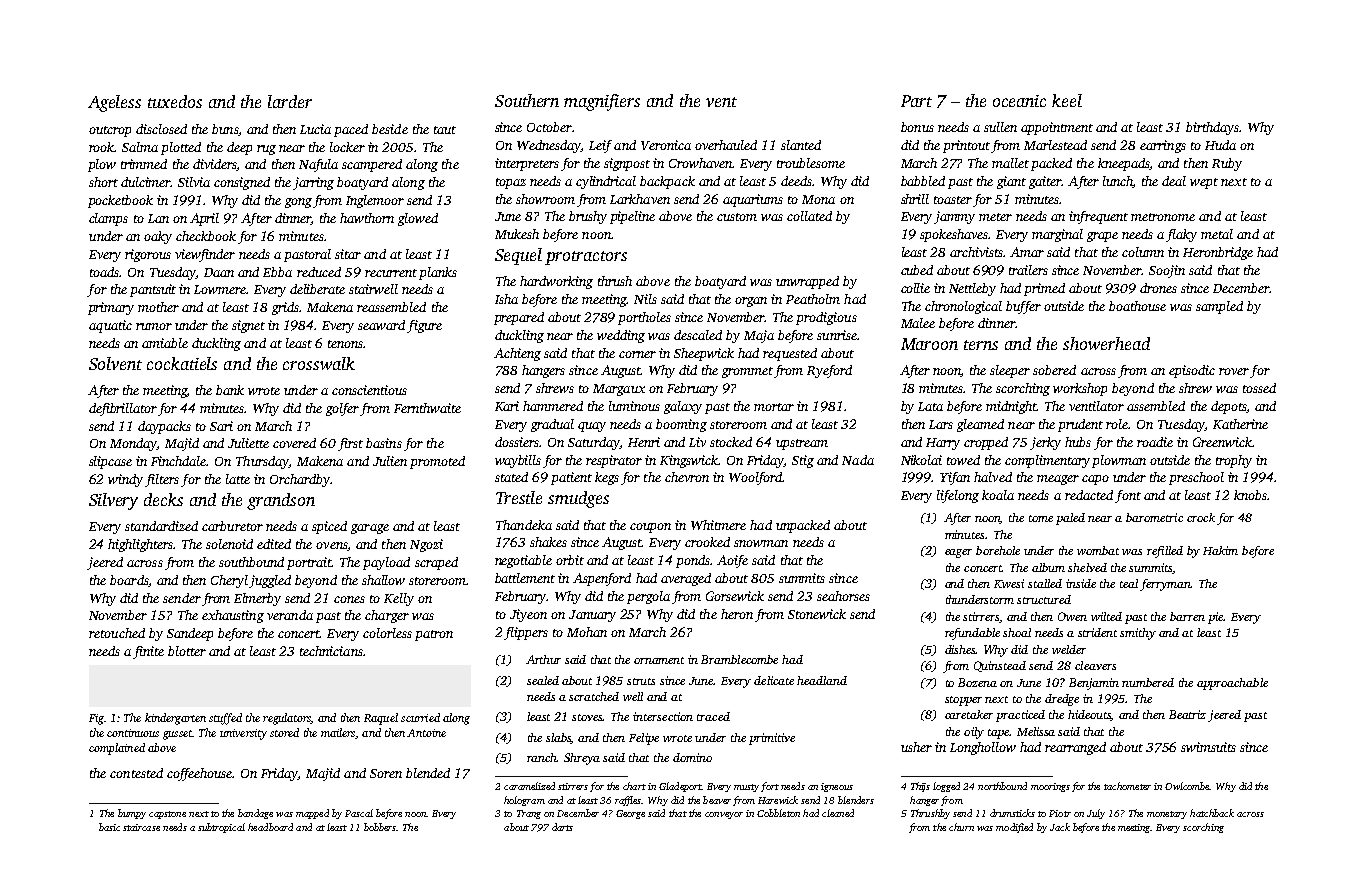 This image has width=1372, height=887. What do you see at coordinates (182, 363) in the image?
I see `cockatiels` at bounding box center [182, 363].
